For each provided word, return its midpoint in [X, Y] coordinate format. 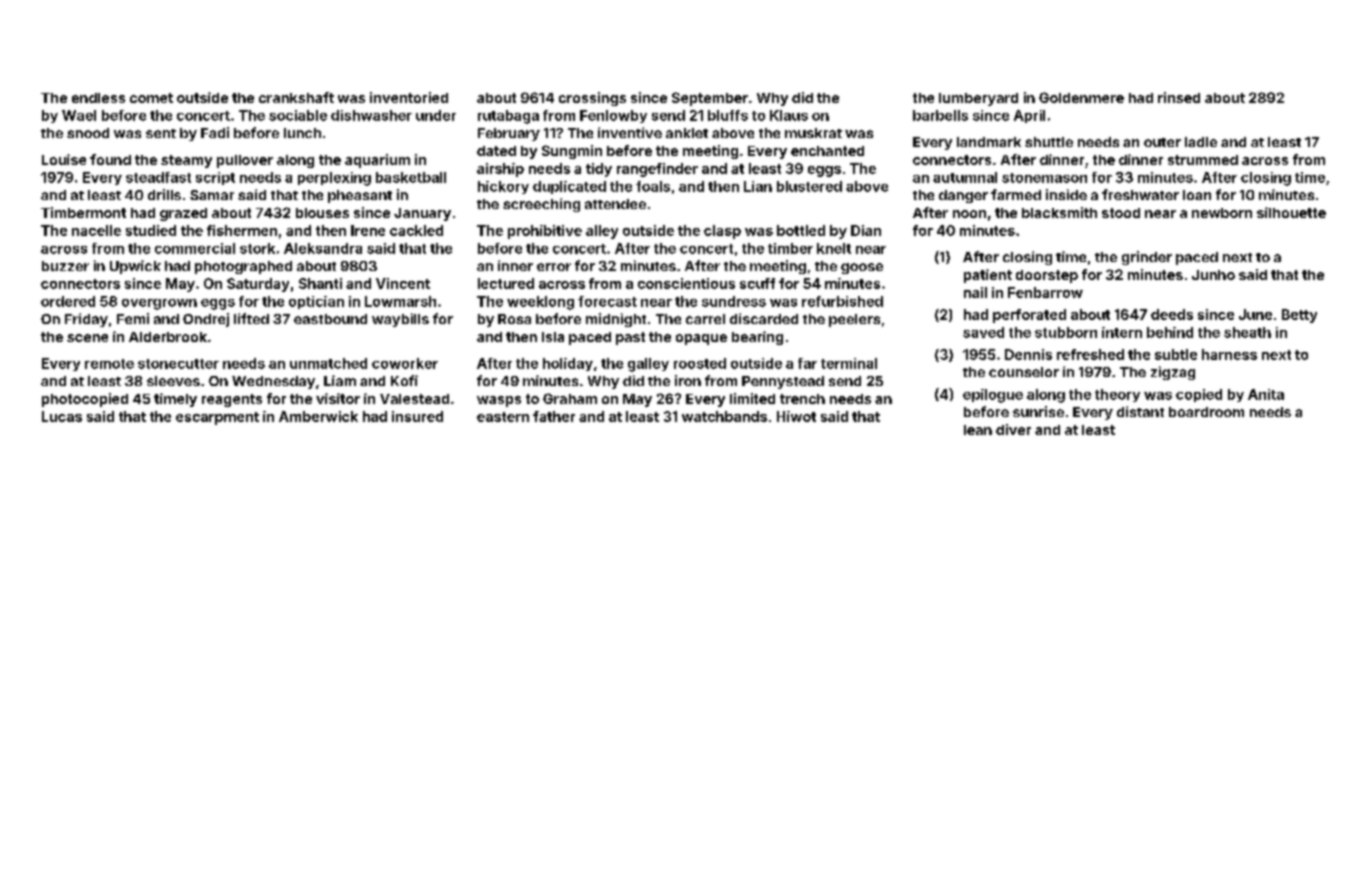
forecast [607, 301]
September [710, 99]
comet [151, 98]
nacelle [96, 230]
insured [417, 416]
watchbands [724, 416]
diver [1013, 429]
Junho [1213, 275]
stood [1121, 213]
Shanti [320, 283]
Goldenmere [1081, 97]
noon [969, 214]
